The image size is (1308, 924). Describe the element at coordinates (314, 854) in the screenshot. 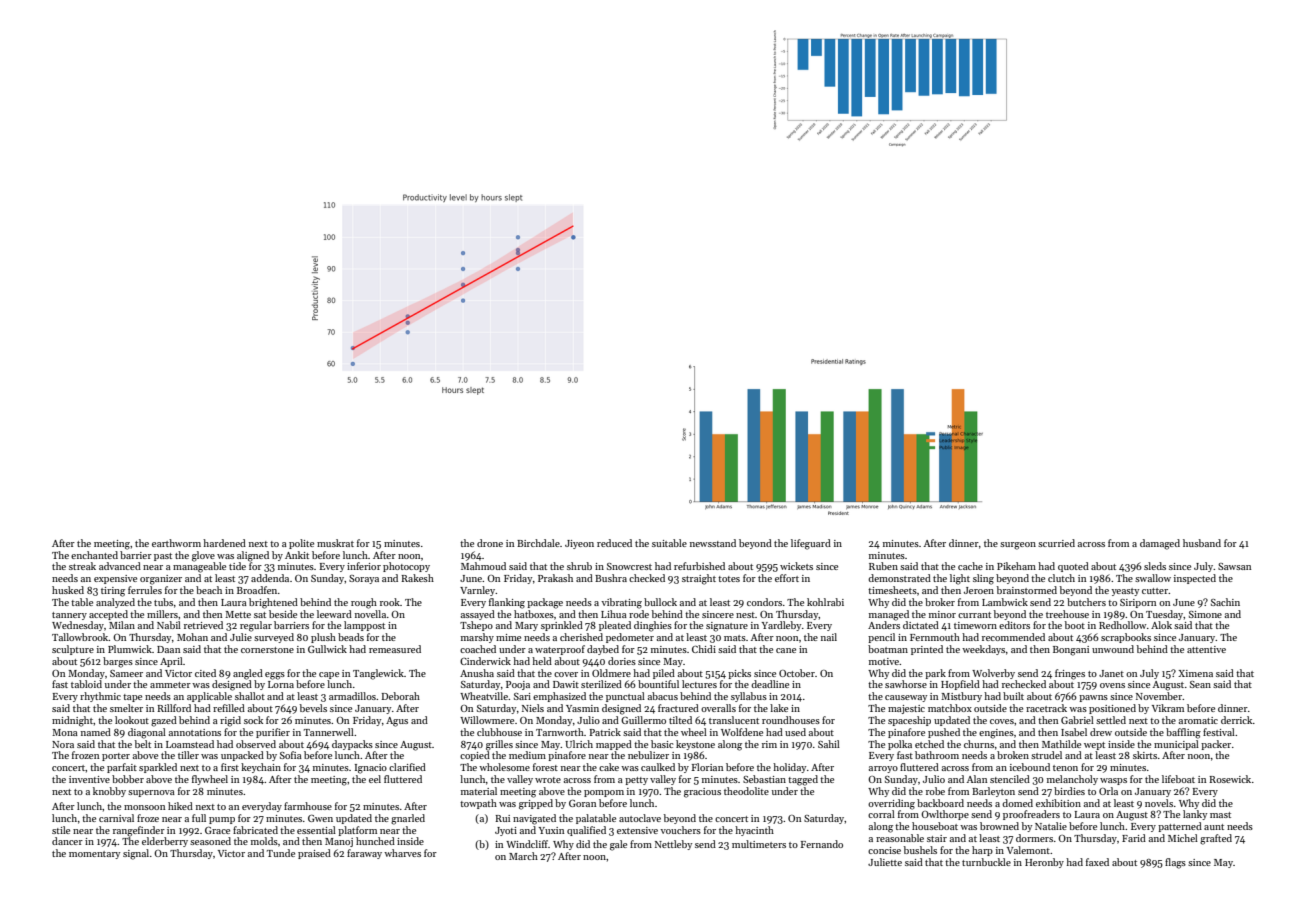

I see `praised` at that location.
